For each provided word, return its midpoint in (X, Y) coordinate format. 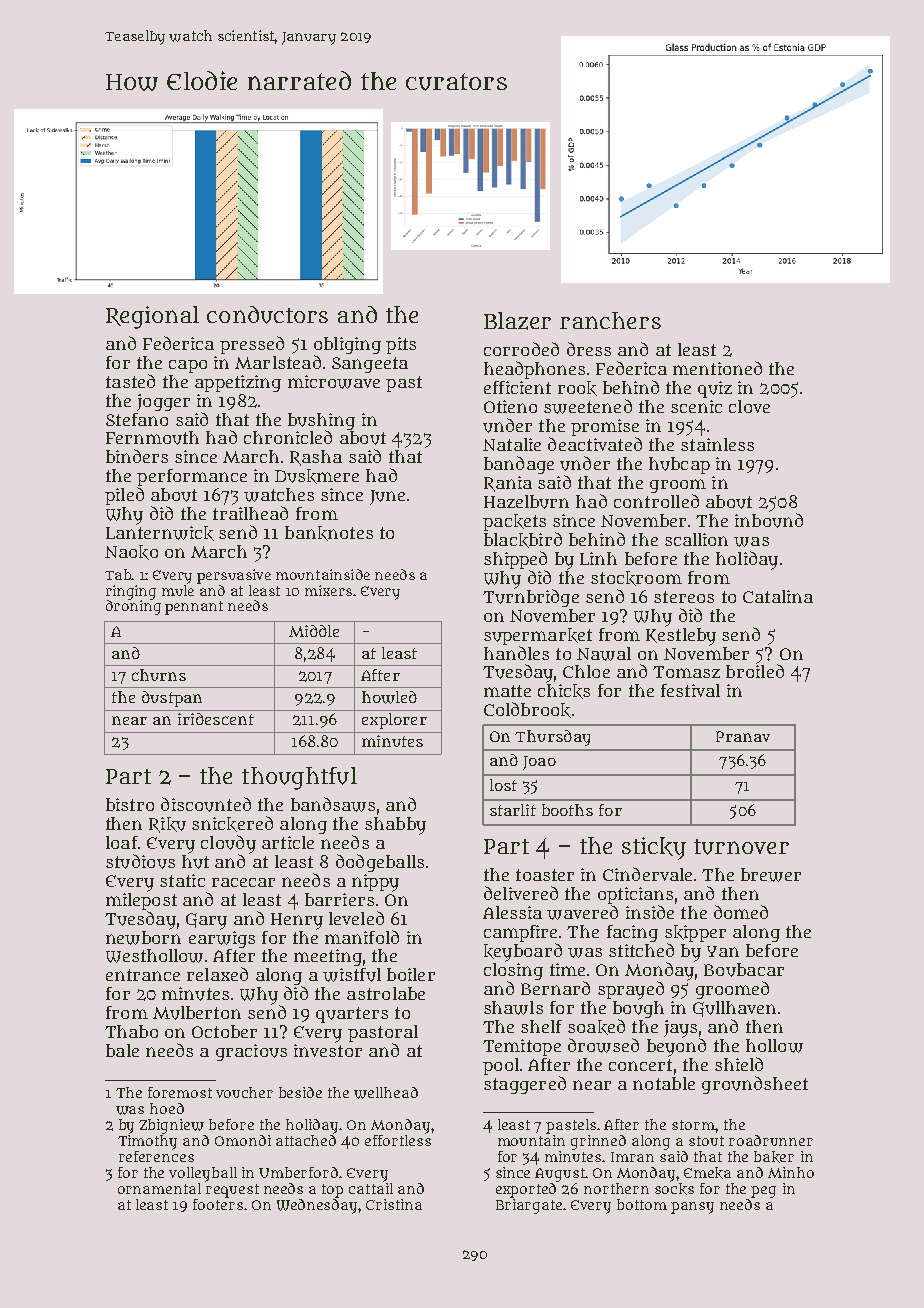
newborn (143, 938)
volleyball (203, 1174)
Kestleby (681, 637)
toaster (545, 875)
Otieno (510, 406)
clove (749, 406)
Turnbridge (531, 598)
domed (741, 912)
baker (774, 1157)
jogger (163, 402)
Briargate (529, 1206)
